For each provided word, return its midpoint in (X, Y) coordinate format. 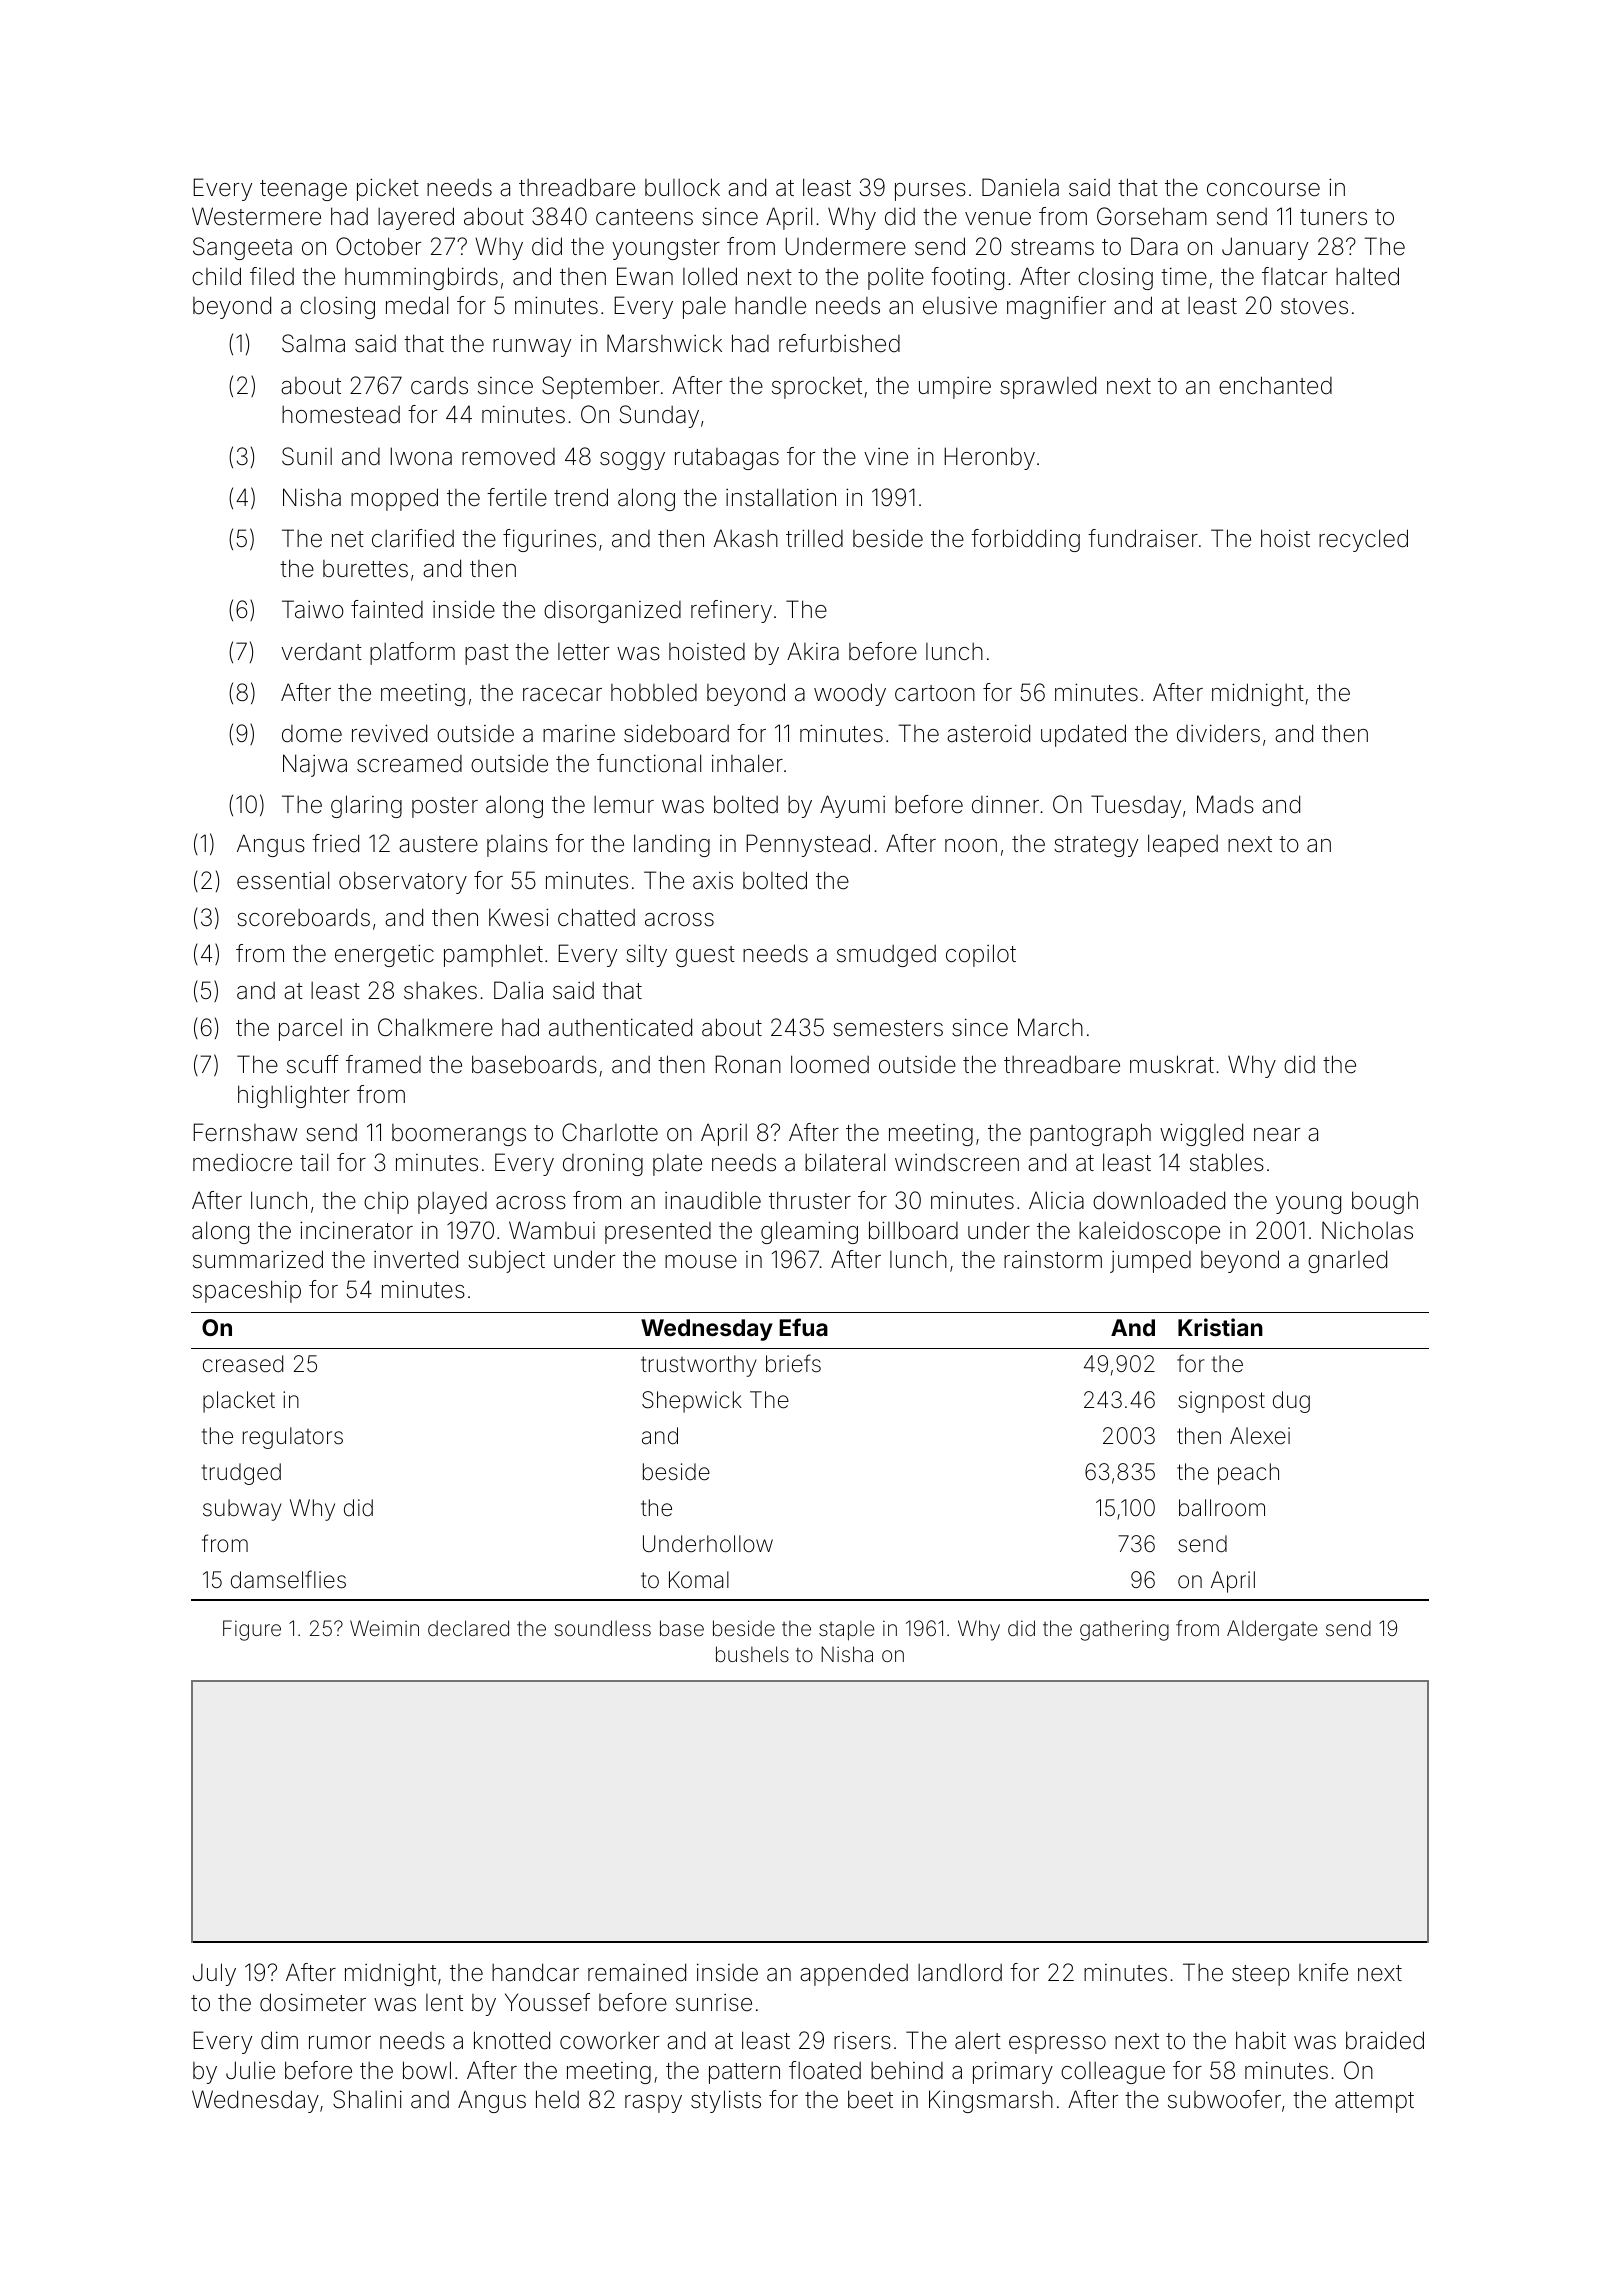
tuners (1333, 217)
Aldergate (1272, 1630)
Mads (1225, 804)
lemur (624, 805)
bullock (682, 187)
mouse (701, 1262)
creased (243, 1364)
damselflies (288, 1579)
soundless (602, 1628)
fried (335, 843)
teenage (303, 190)
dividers (1218, 733)
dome (312, 734)
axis (713, 881)
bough (1385, 1202)
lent (444, 2003)
